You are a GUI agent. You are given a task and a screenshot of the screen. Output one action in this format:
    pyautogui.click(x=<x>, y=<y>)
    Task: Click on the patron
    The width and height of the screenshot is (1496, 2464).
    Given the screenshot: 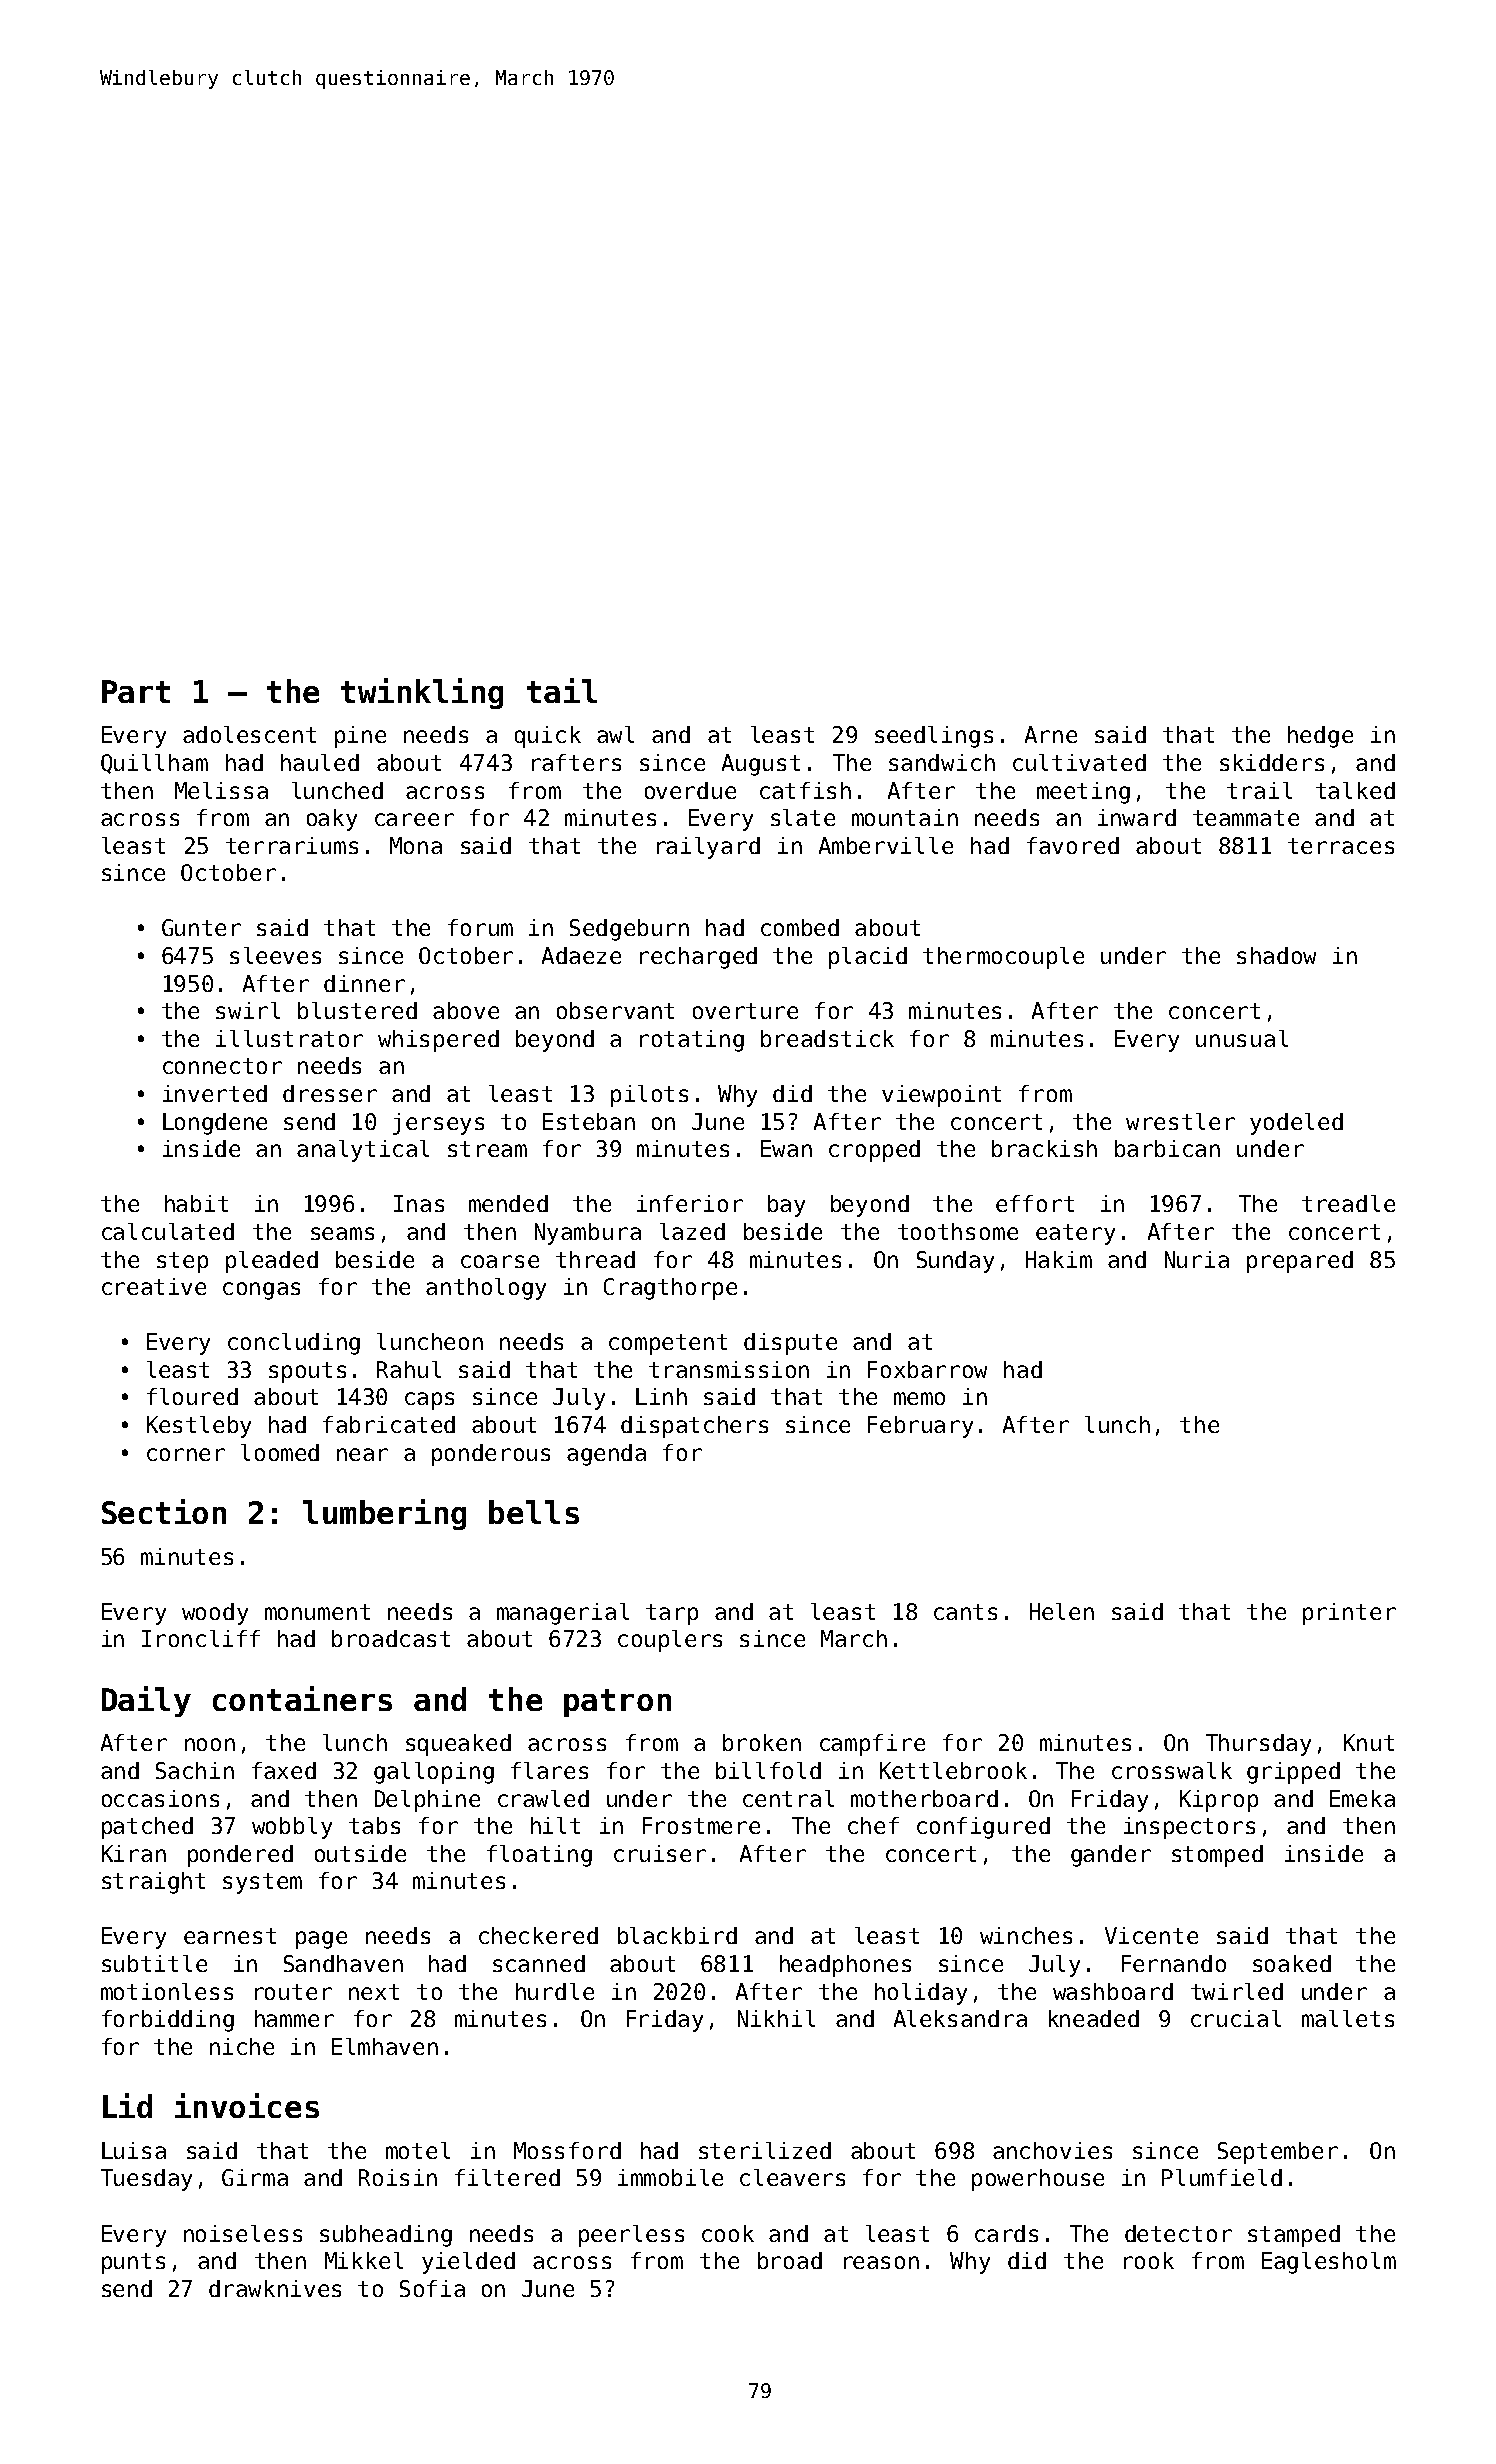 What is the action you would take?
    pyautogui.click(x=617, y=1703)
